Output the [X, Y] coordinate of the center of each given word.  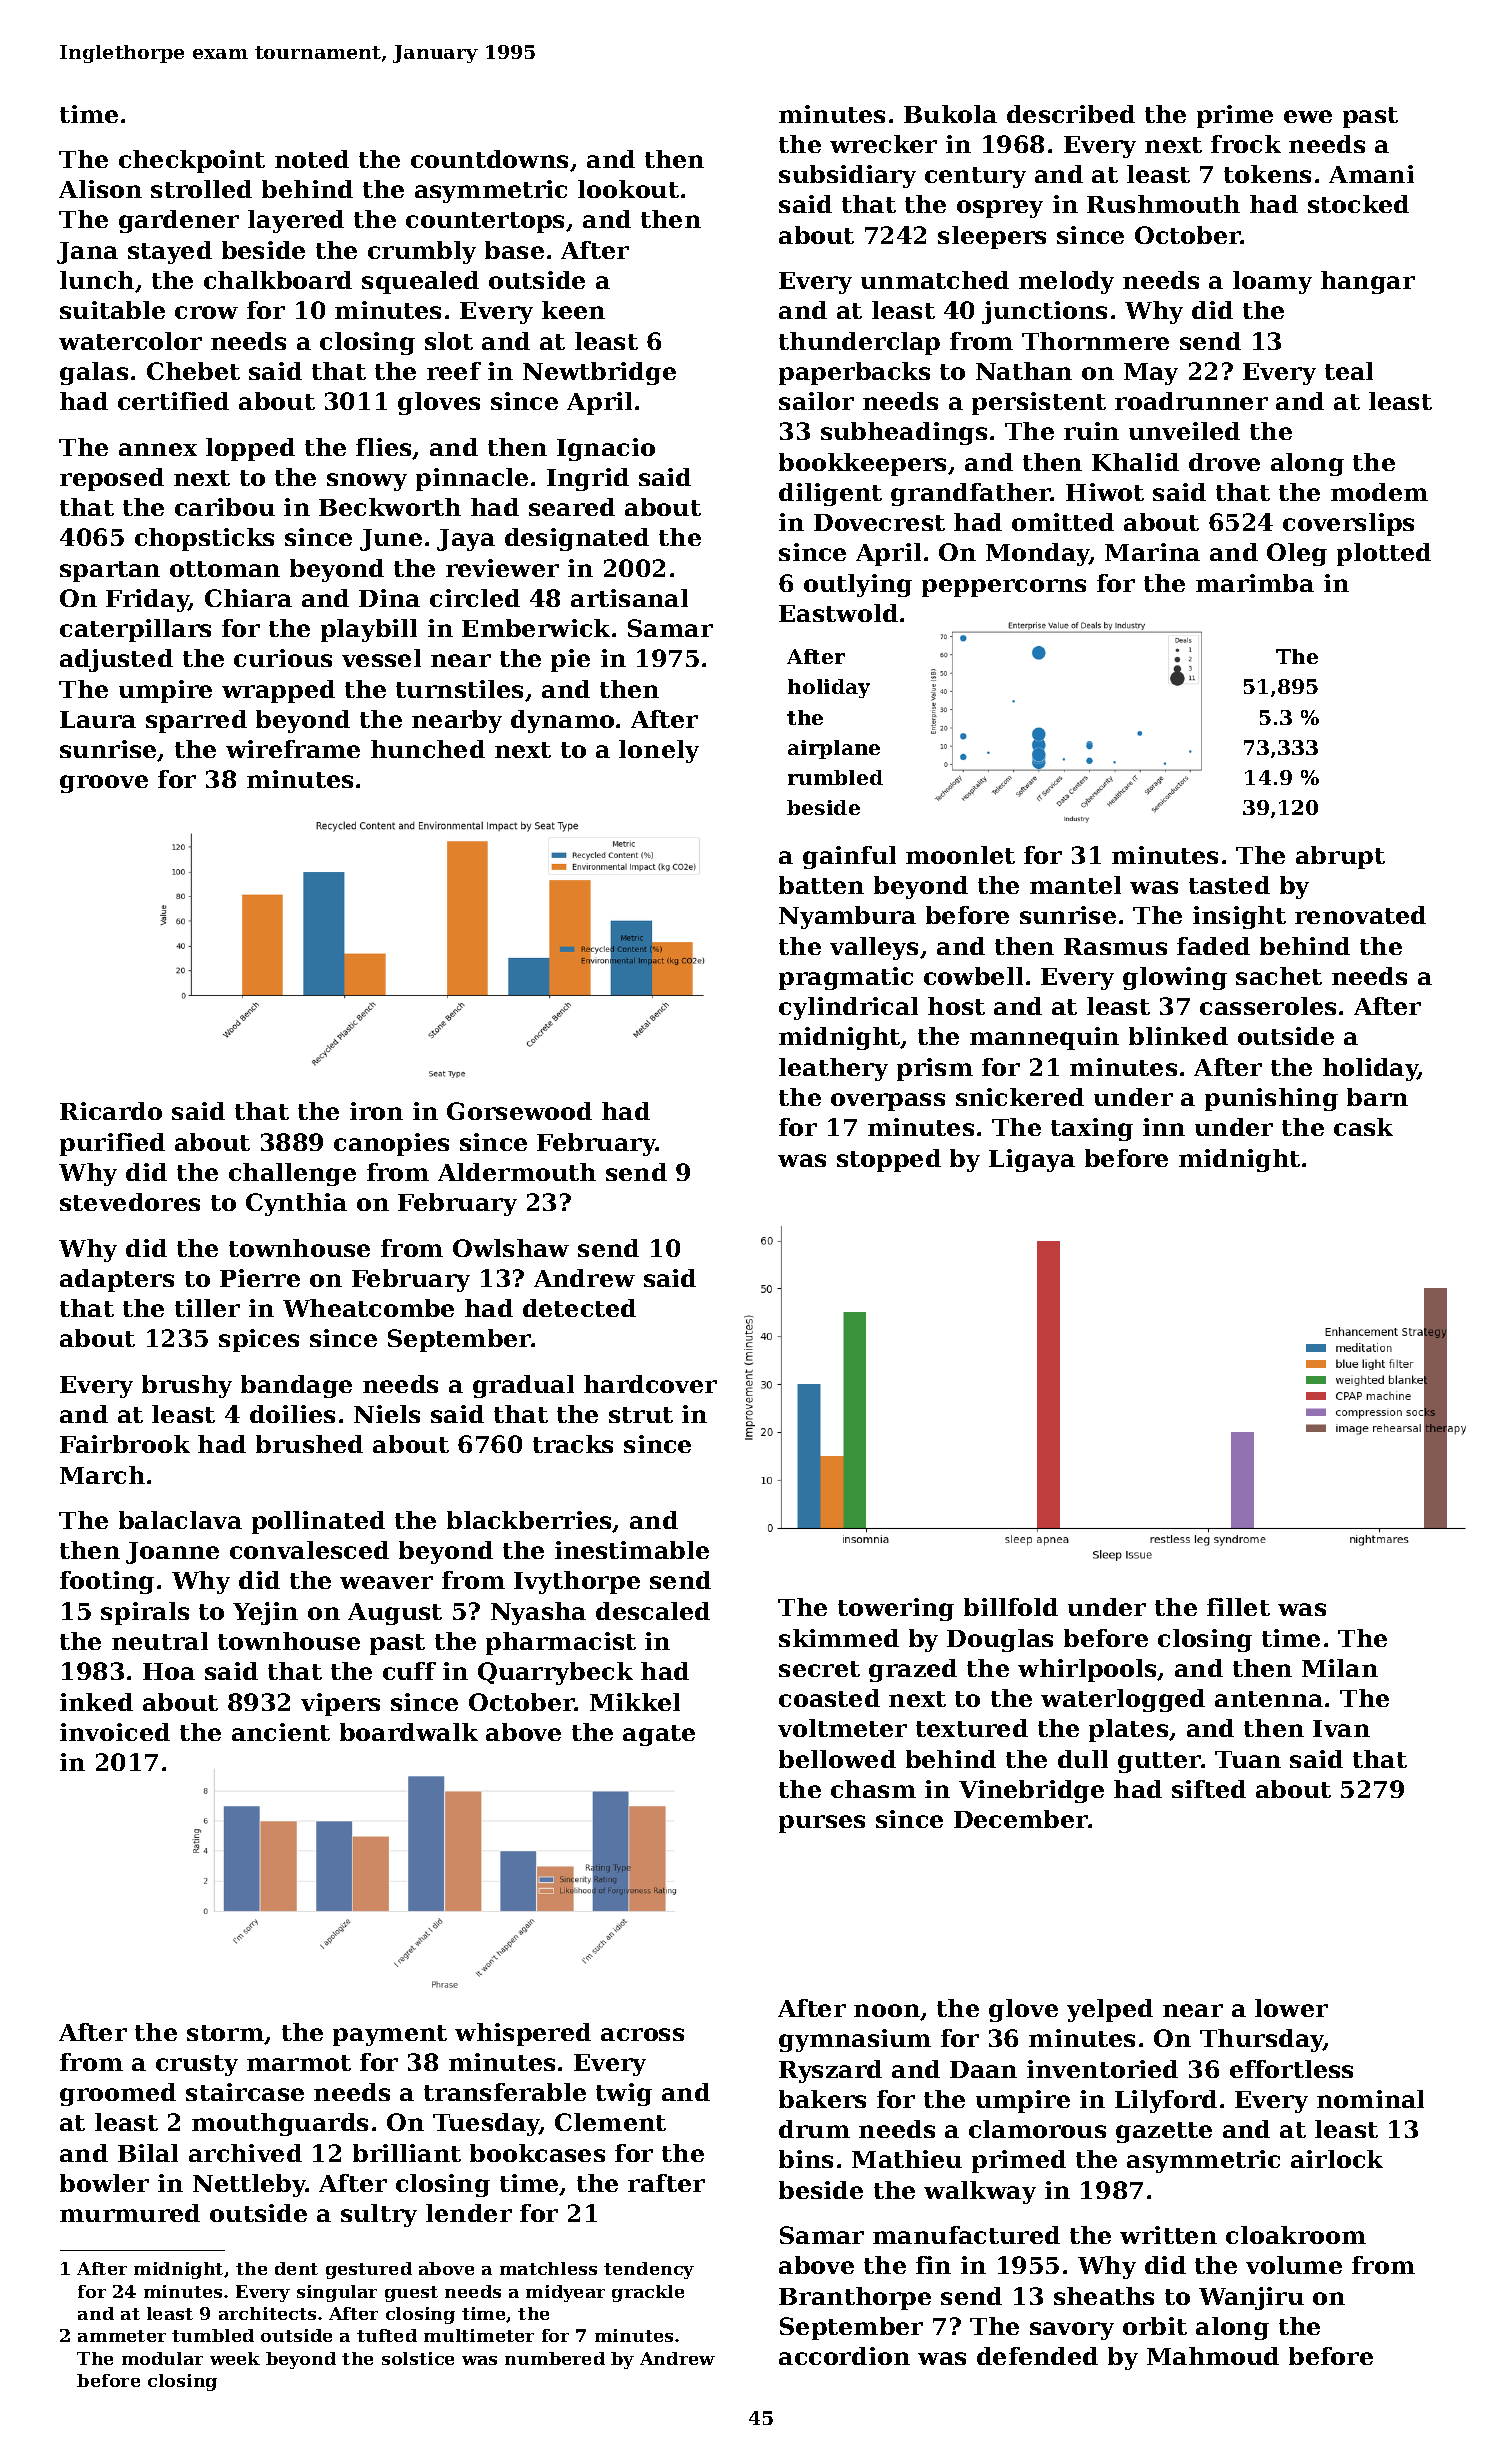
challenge [292, 1174]
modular [162, 2358]
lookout [628, 189]
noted [312, 159]
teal [1349, 371]
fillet [1238, 1607]
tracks [573, 1444]
